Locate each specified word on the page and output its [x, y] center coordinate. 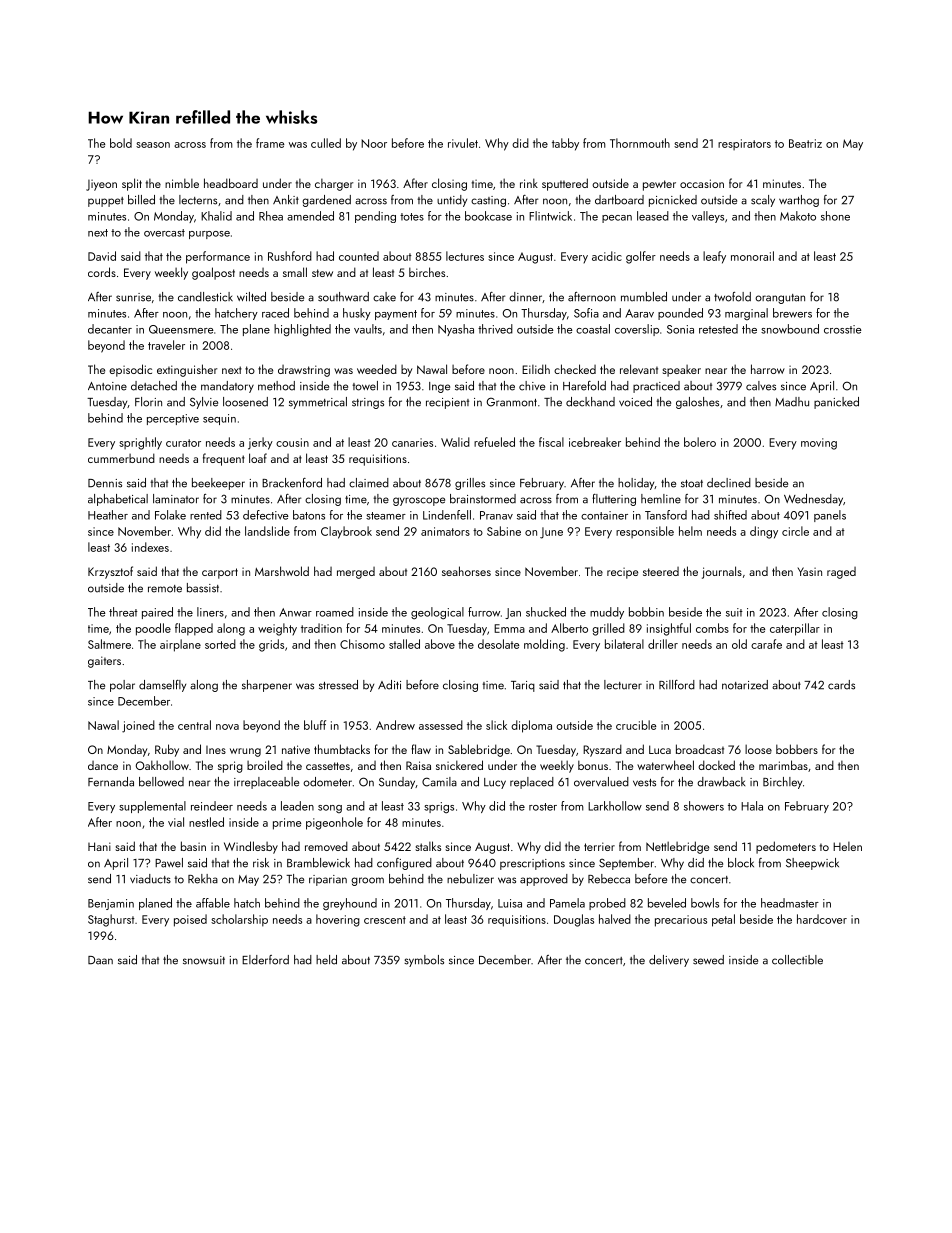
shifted [730, 515]
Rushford [290, 256]
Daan [100, 960]
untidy [452, 201]
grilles [470, 484]
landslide [267, 531]
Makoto [798, 216]
